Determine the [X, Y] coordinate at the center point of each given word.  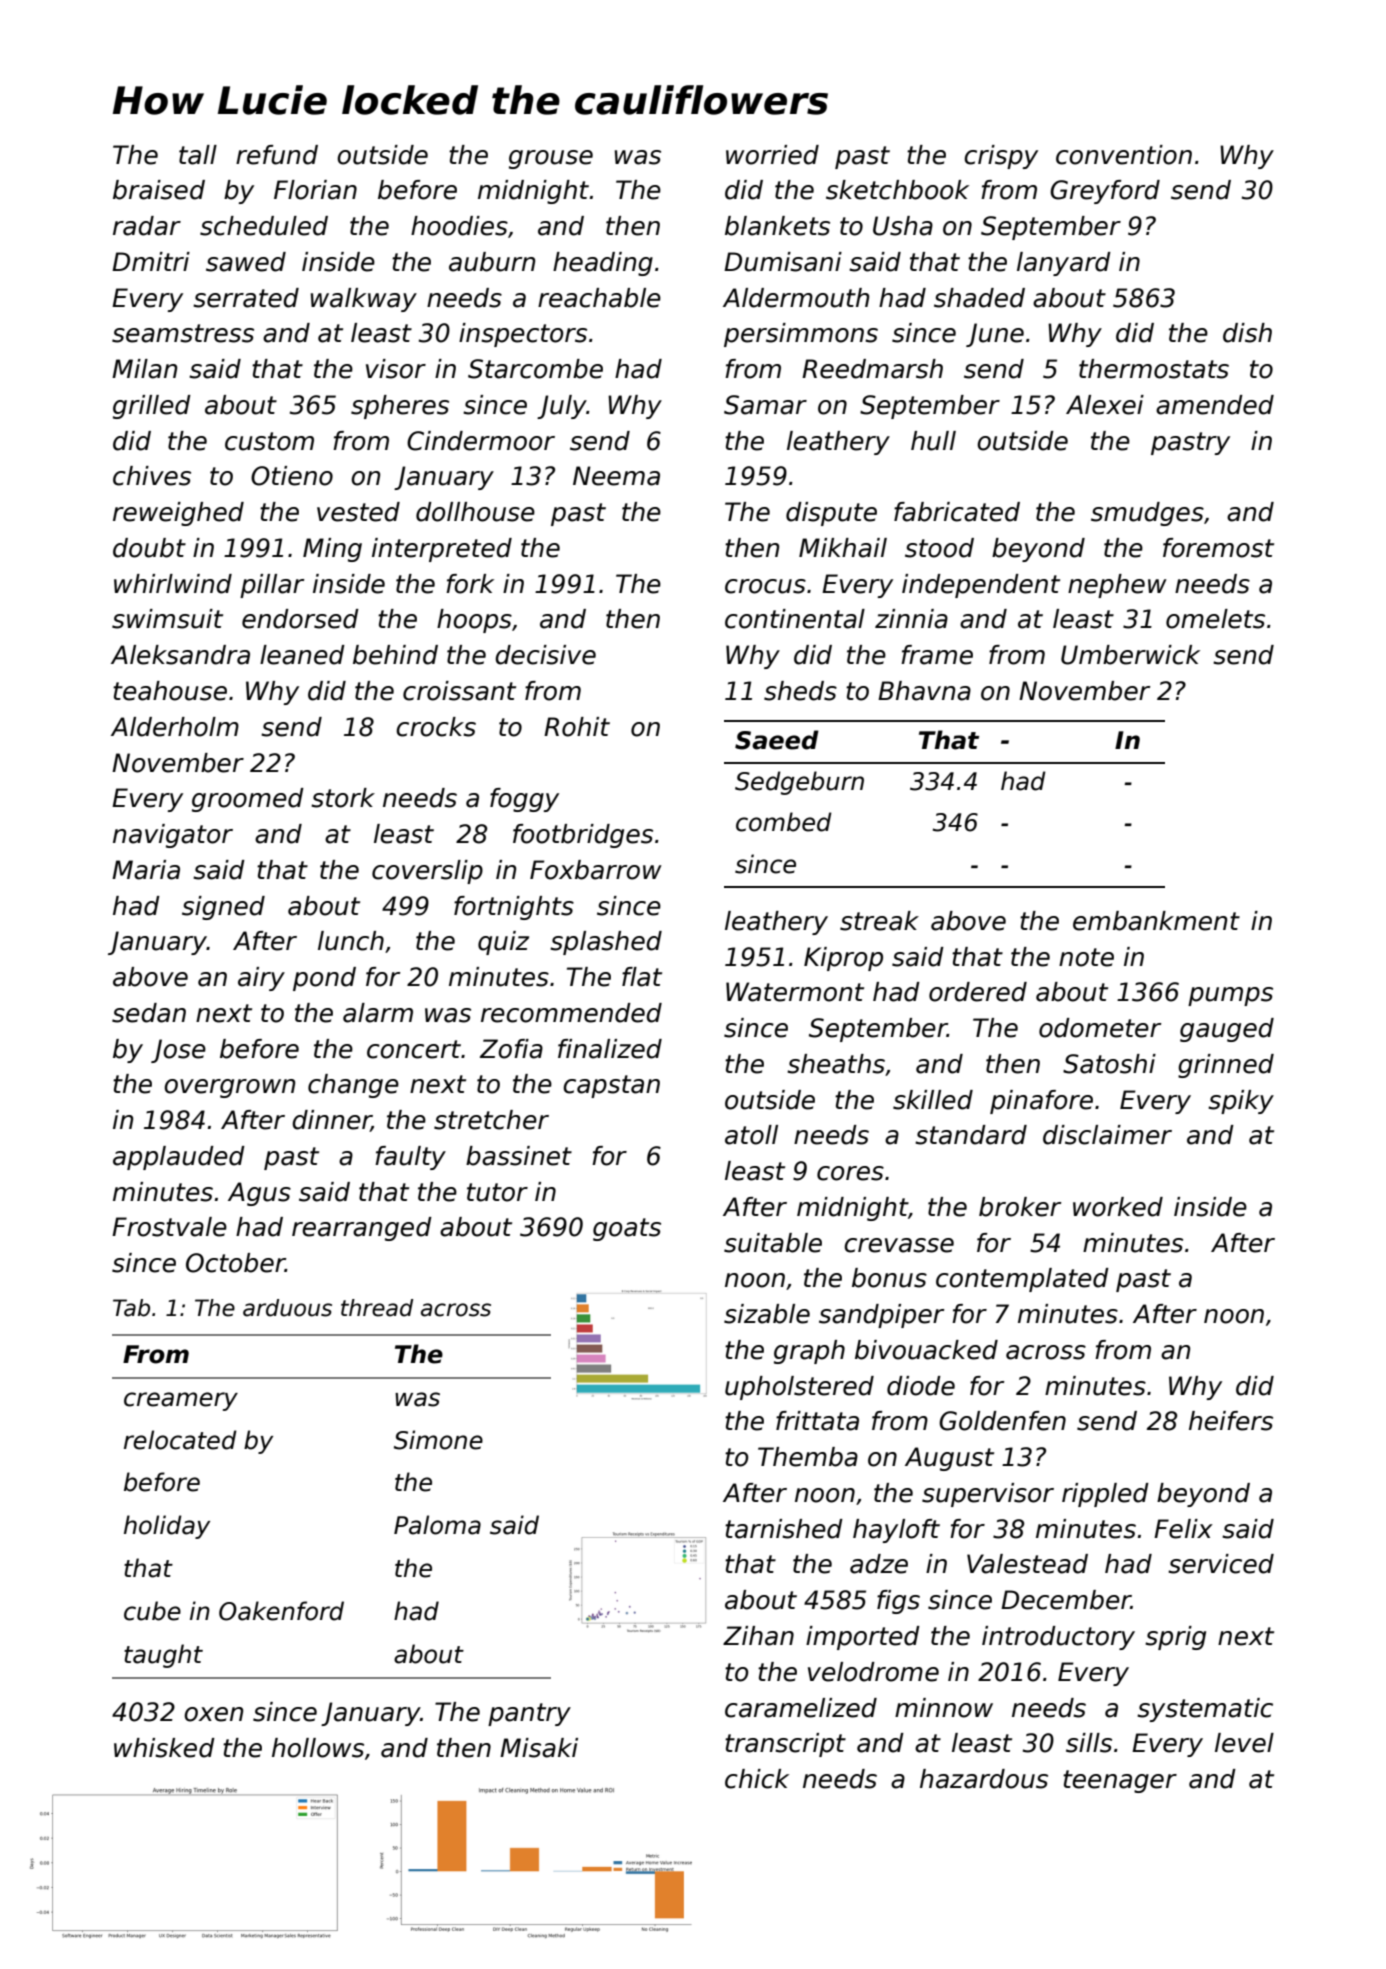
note [1086, 957]
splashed [606, 943]
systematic [1205, 1710]
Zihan [758, 1636]
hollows [318, 1748]
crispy [1001, 157]
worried [772, 155]
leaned [302, 655]
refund [277, 155]
